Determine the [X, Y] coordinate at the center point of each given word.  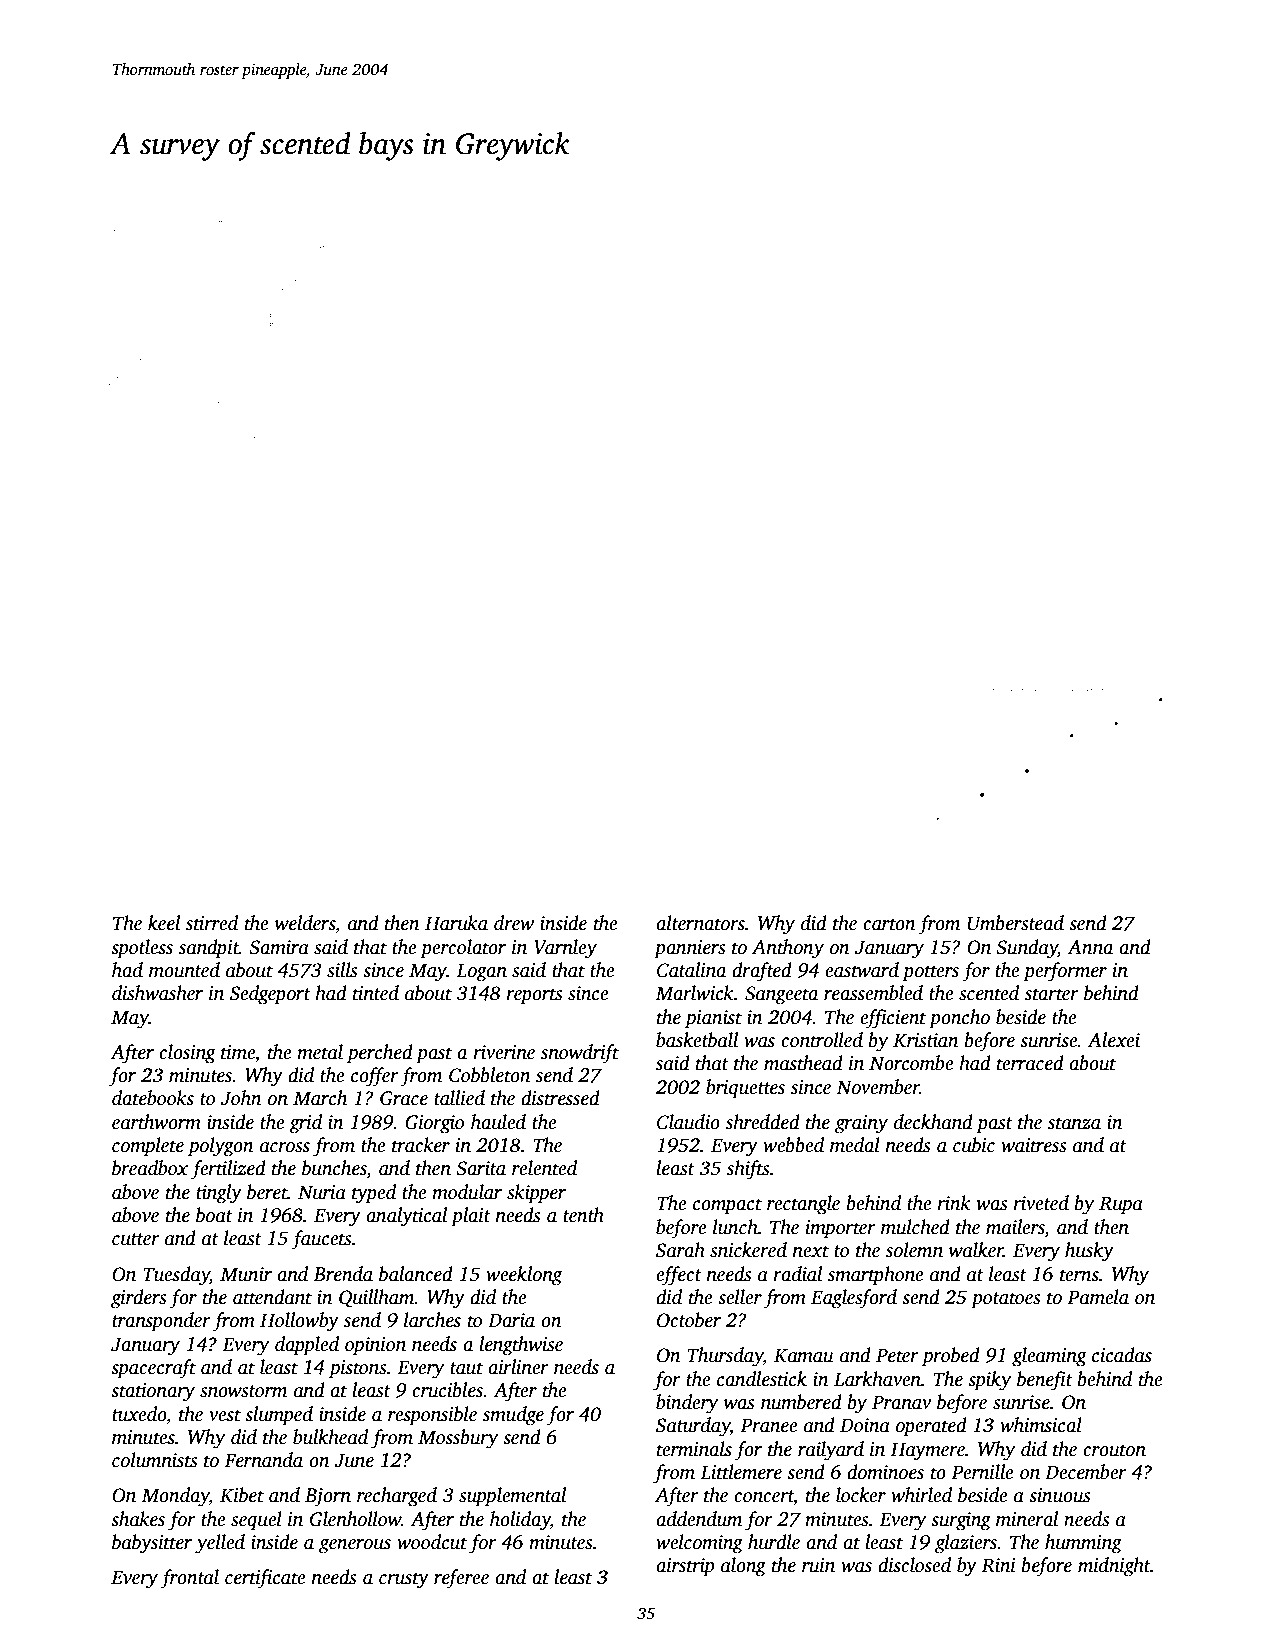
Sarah [680, 1250]
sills [342, 970]
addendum [699, 1519]
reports [534, 996]
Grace [404, 1098]
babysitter [152, 1544]
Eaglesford [854, 1299]
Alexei [1113, 1040]
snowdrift [580, 1054]
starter [1052, 994]
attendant [272, 1297]
